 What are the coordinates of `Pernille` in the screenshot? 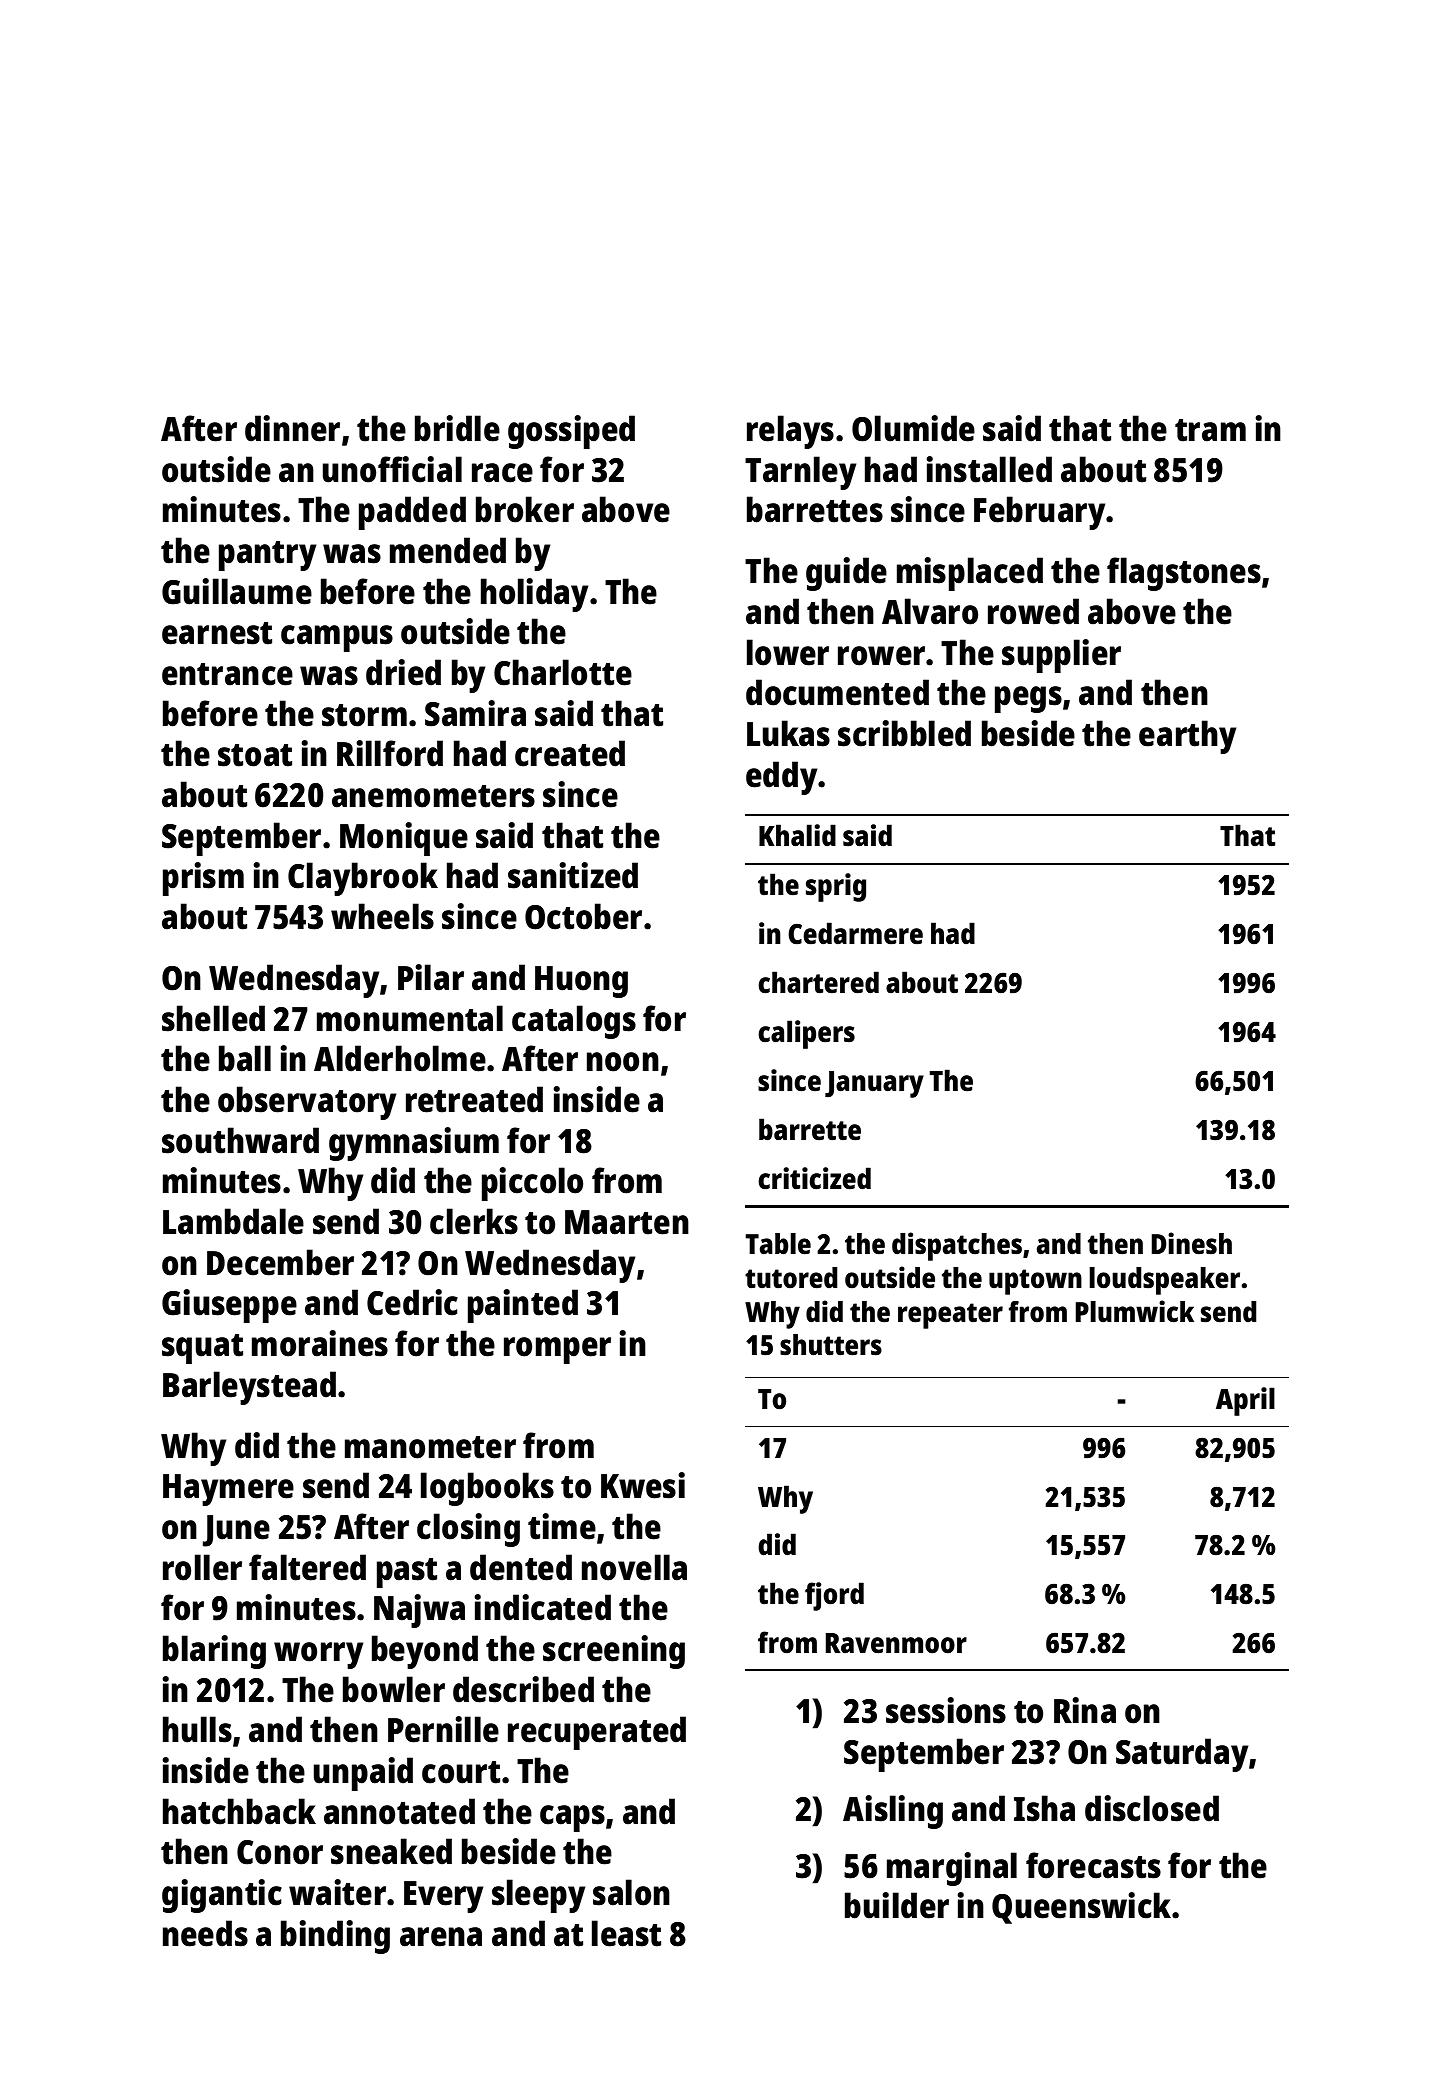 It's located at (443, 1729).
